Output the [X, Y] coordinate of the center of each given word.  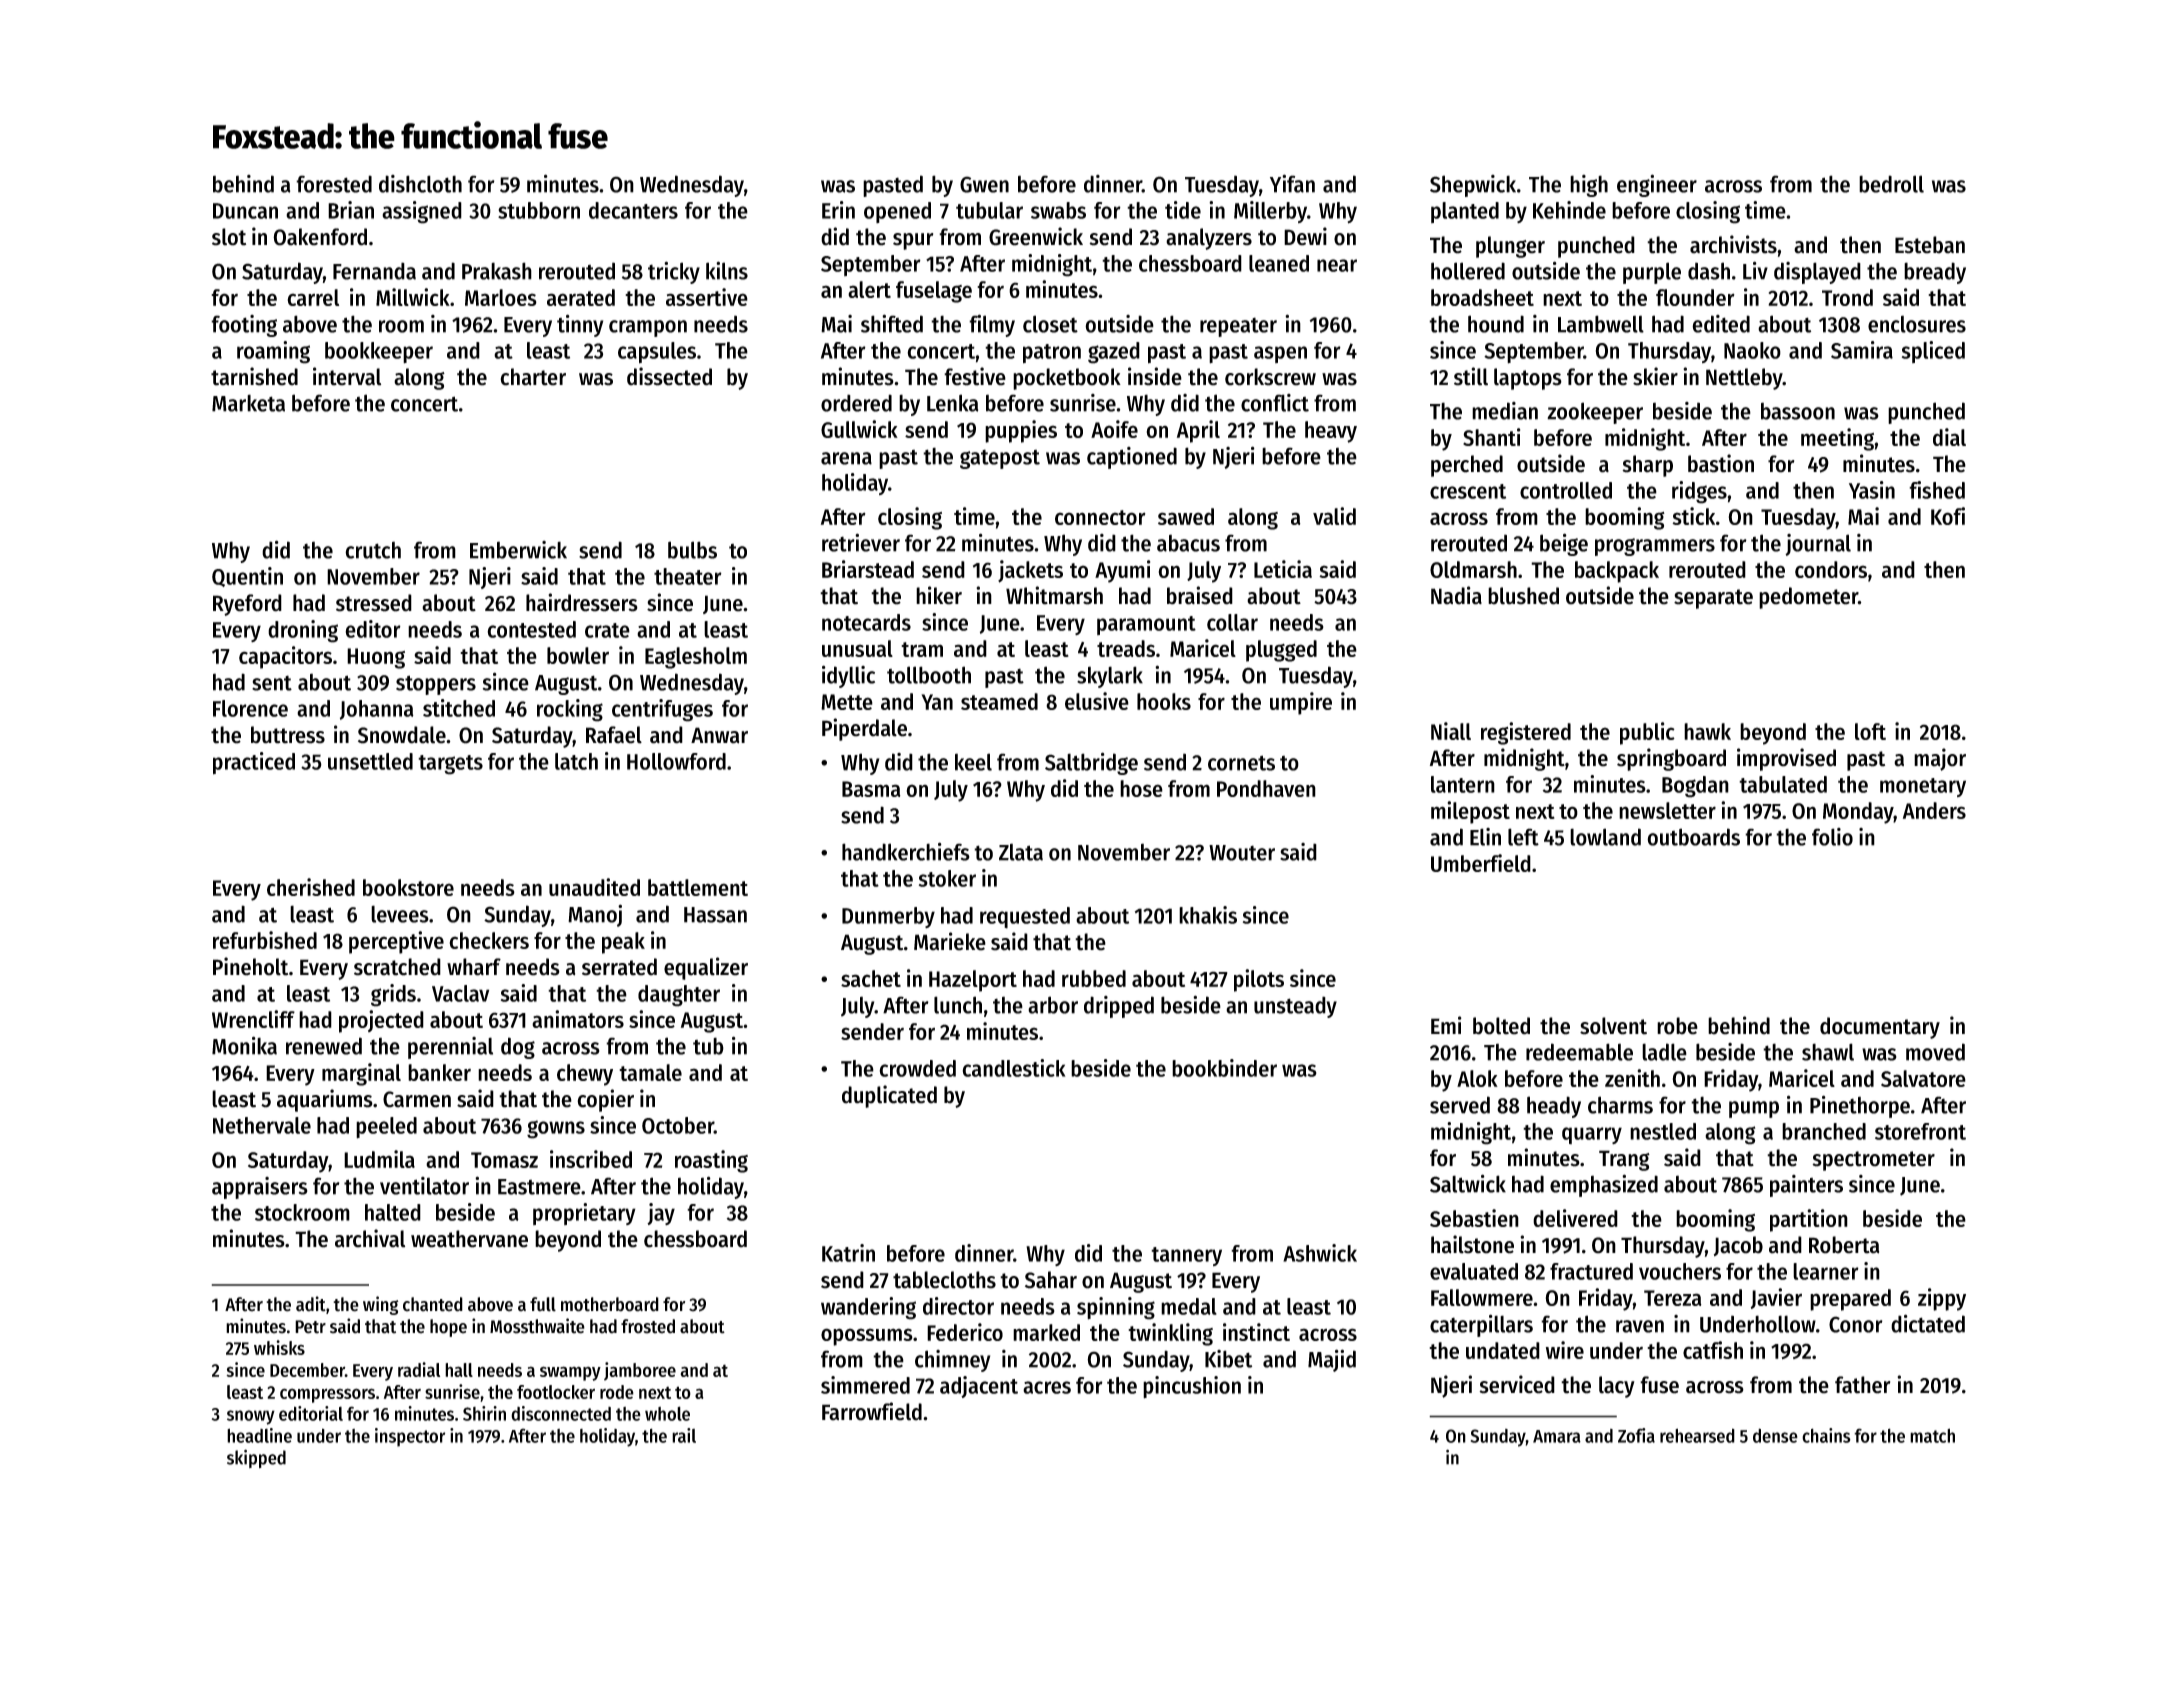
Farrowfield [872, 1411]
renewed [324, 1046]
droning [303, 631]
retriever [861, 542]
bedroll [1891, 184]
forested [334, 184]
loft [1870, 731]
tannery [1186, 1256]
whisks [279, 1347]
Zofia [1636, 1435]
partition [1809, 1220]
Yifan [1292, 183]
